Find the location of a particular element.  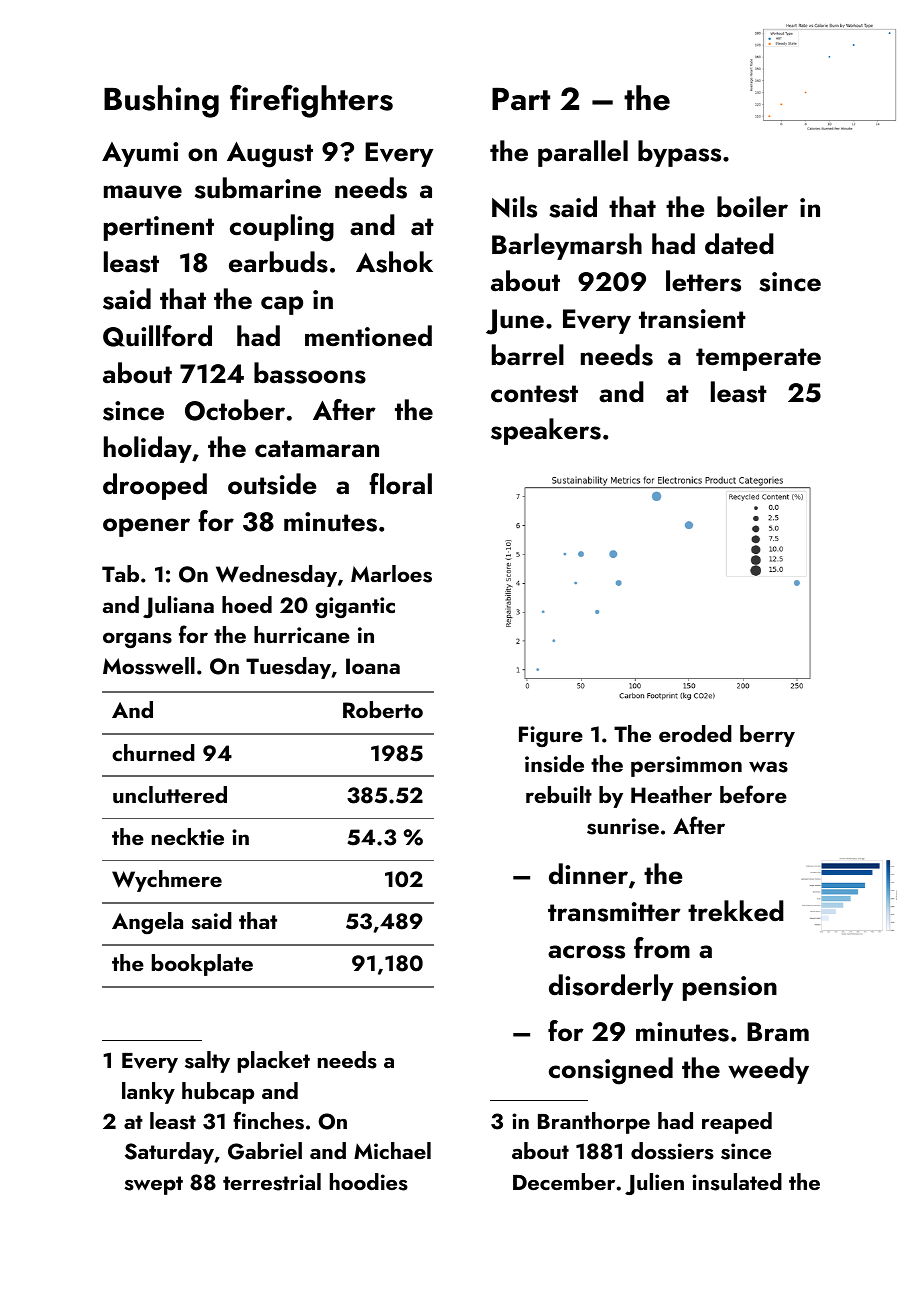

Heather is located at coordinates (671, 794).
